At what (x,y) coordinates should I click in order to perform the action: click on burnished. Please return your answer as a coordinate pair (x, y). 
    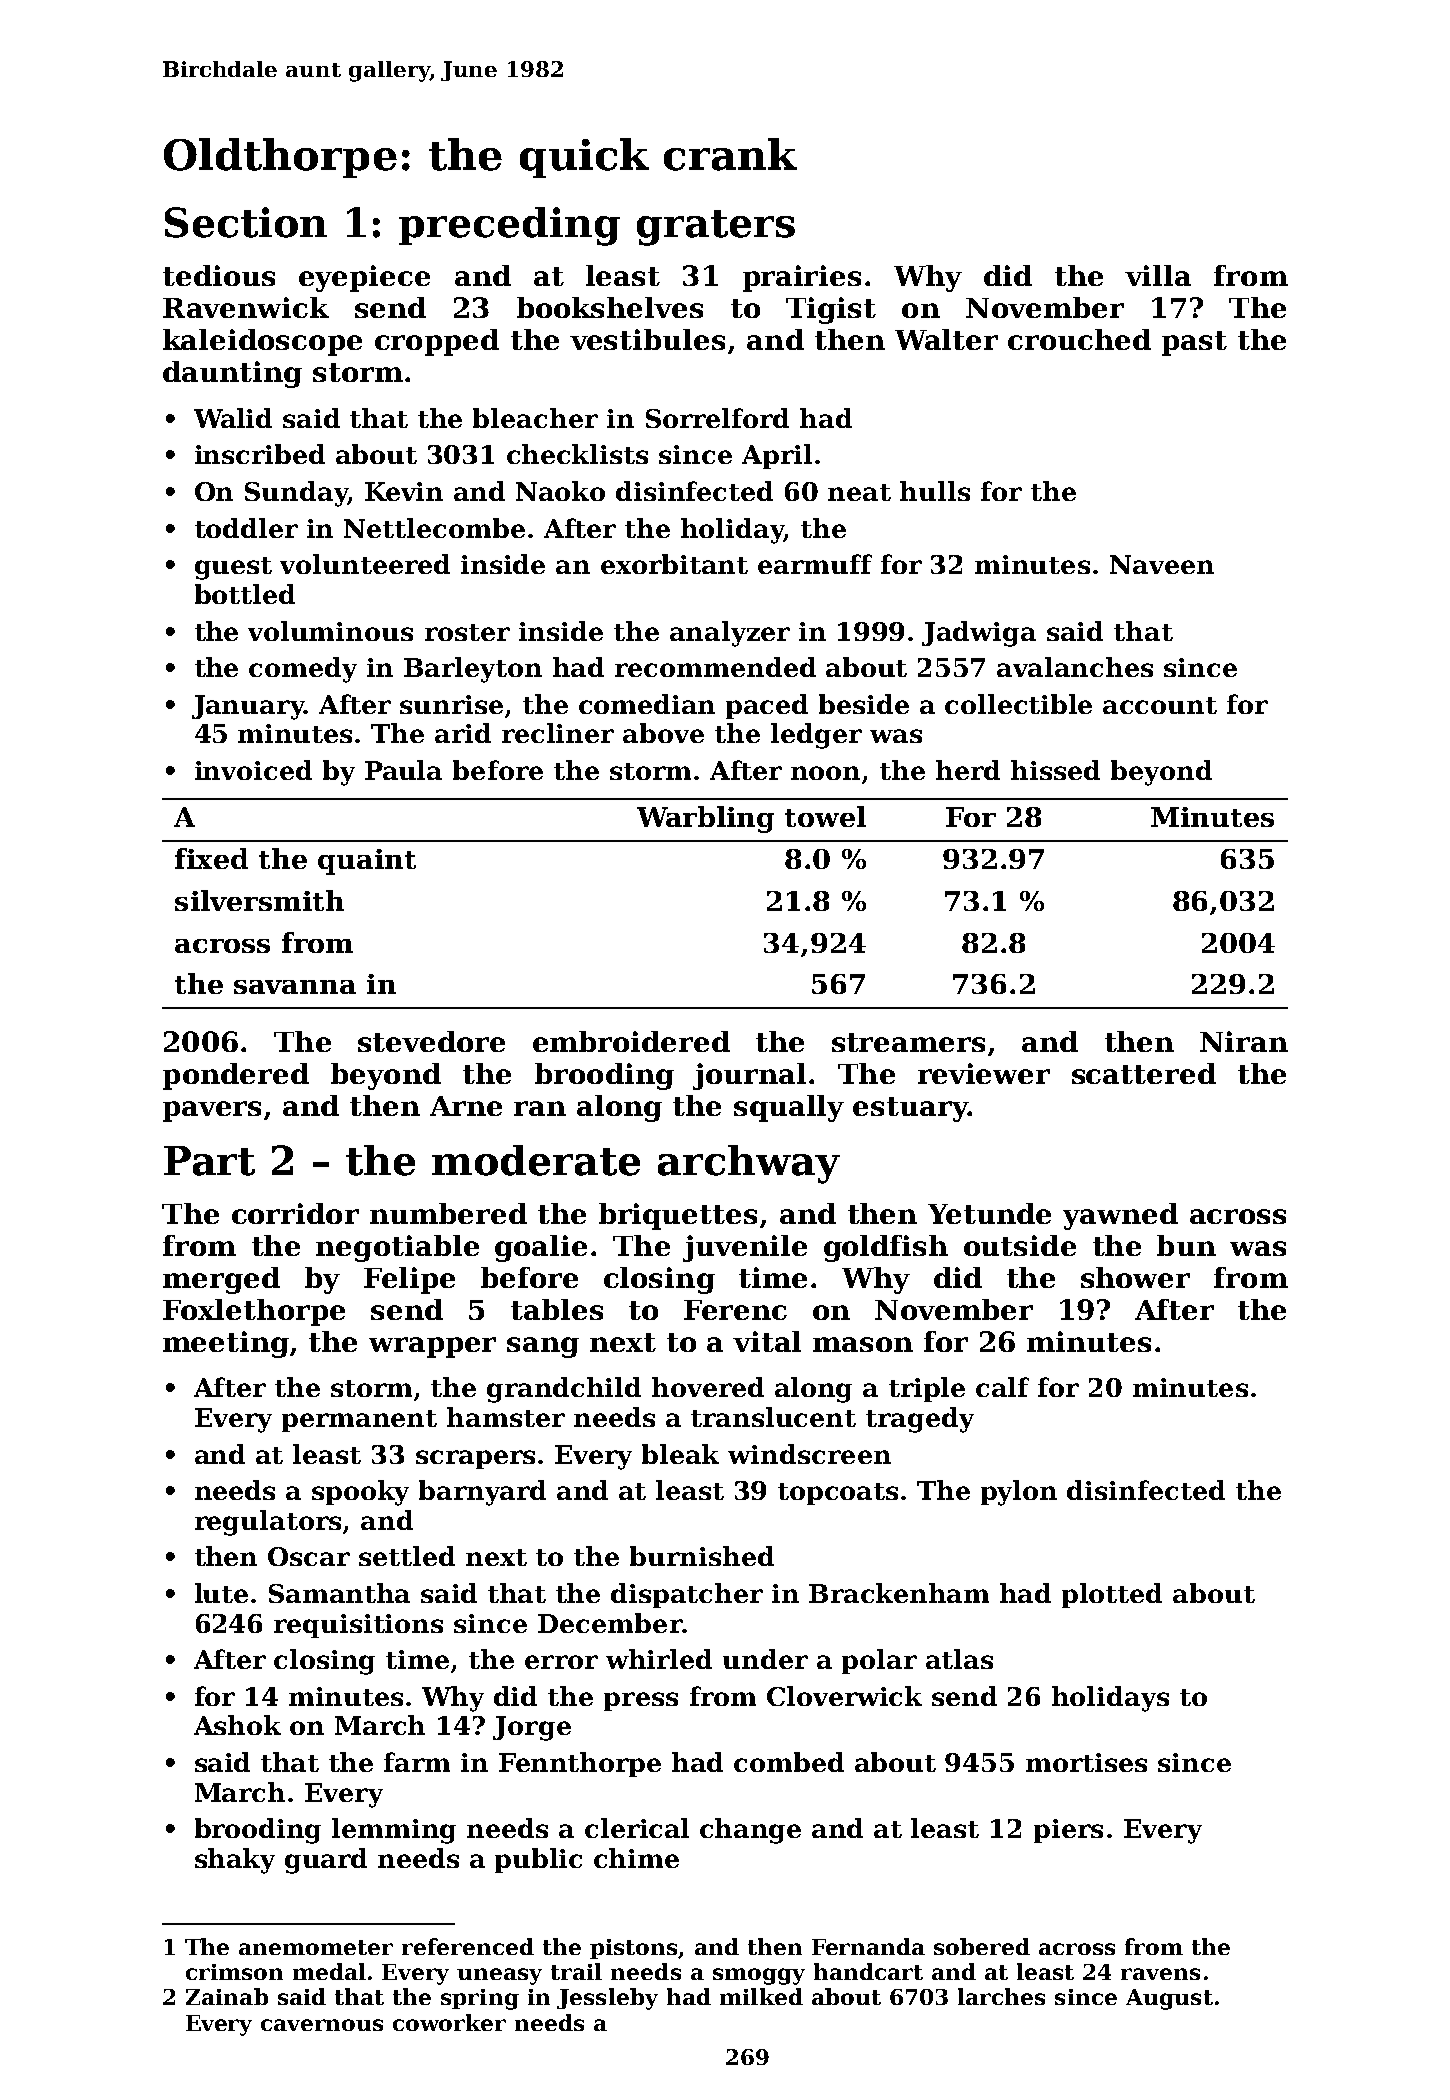
    Looking at the image, I should click on (702, 1556).
